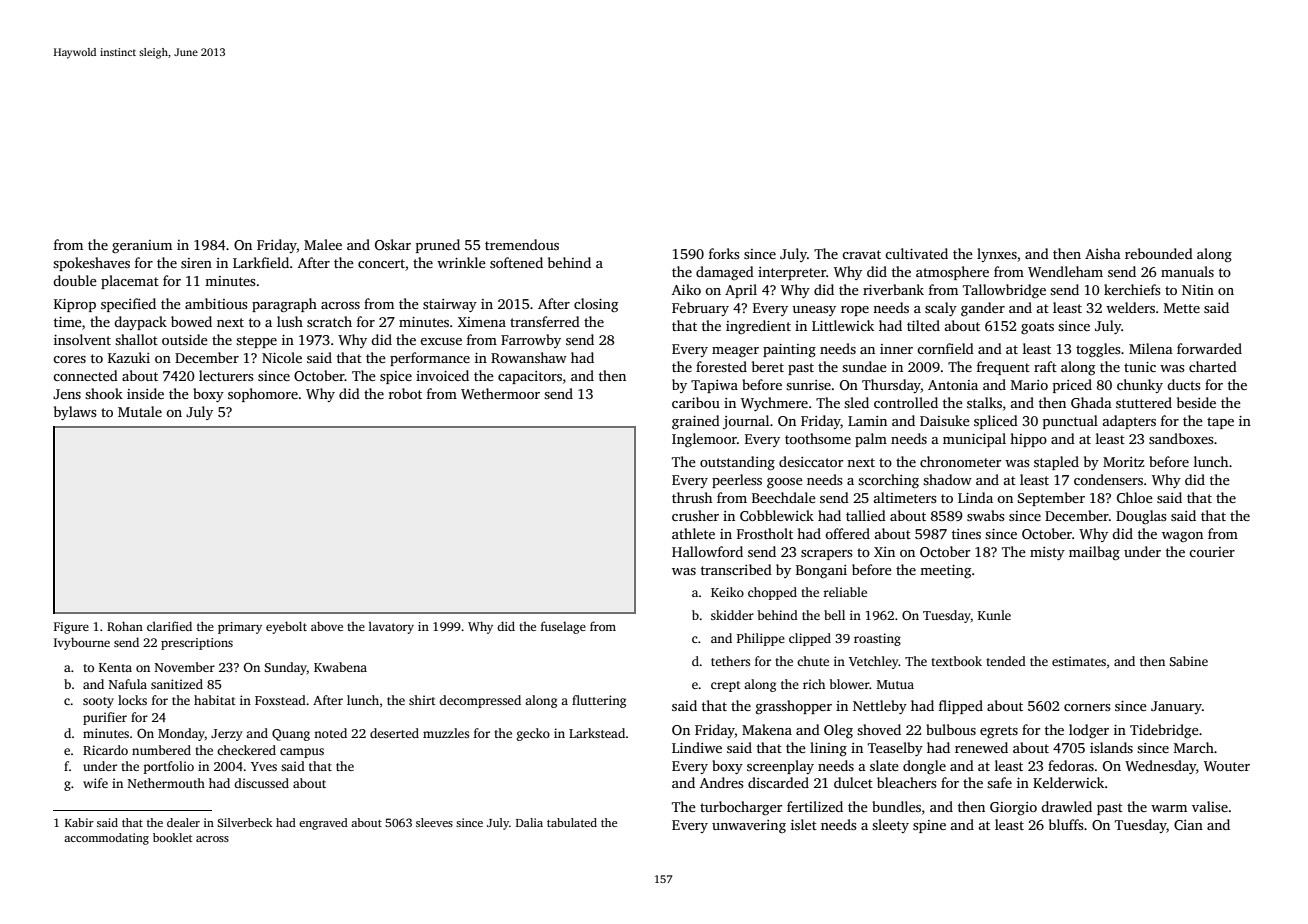  Describe the element at coordinates (696, 402) in the screenshot. I see `caribou` at that location.
